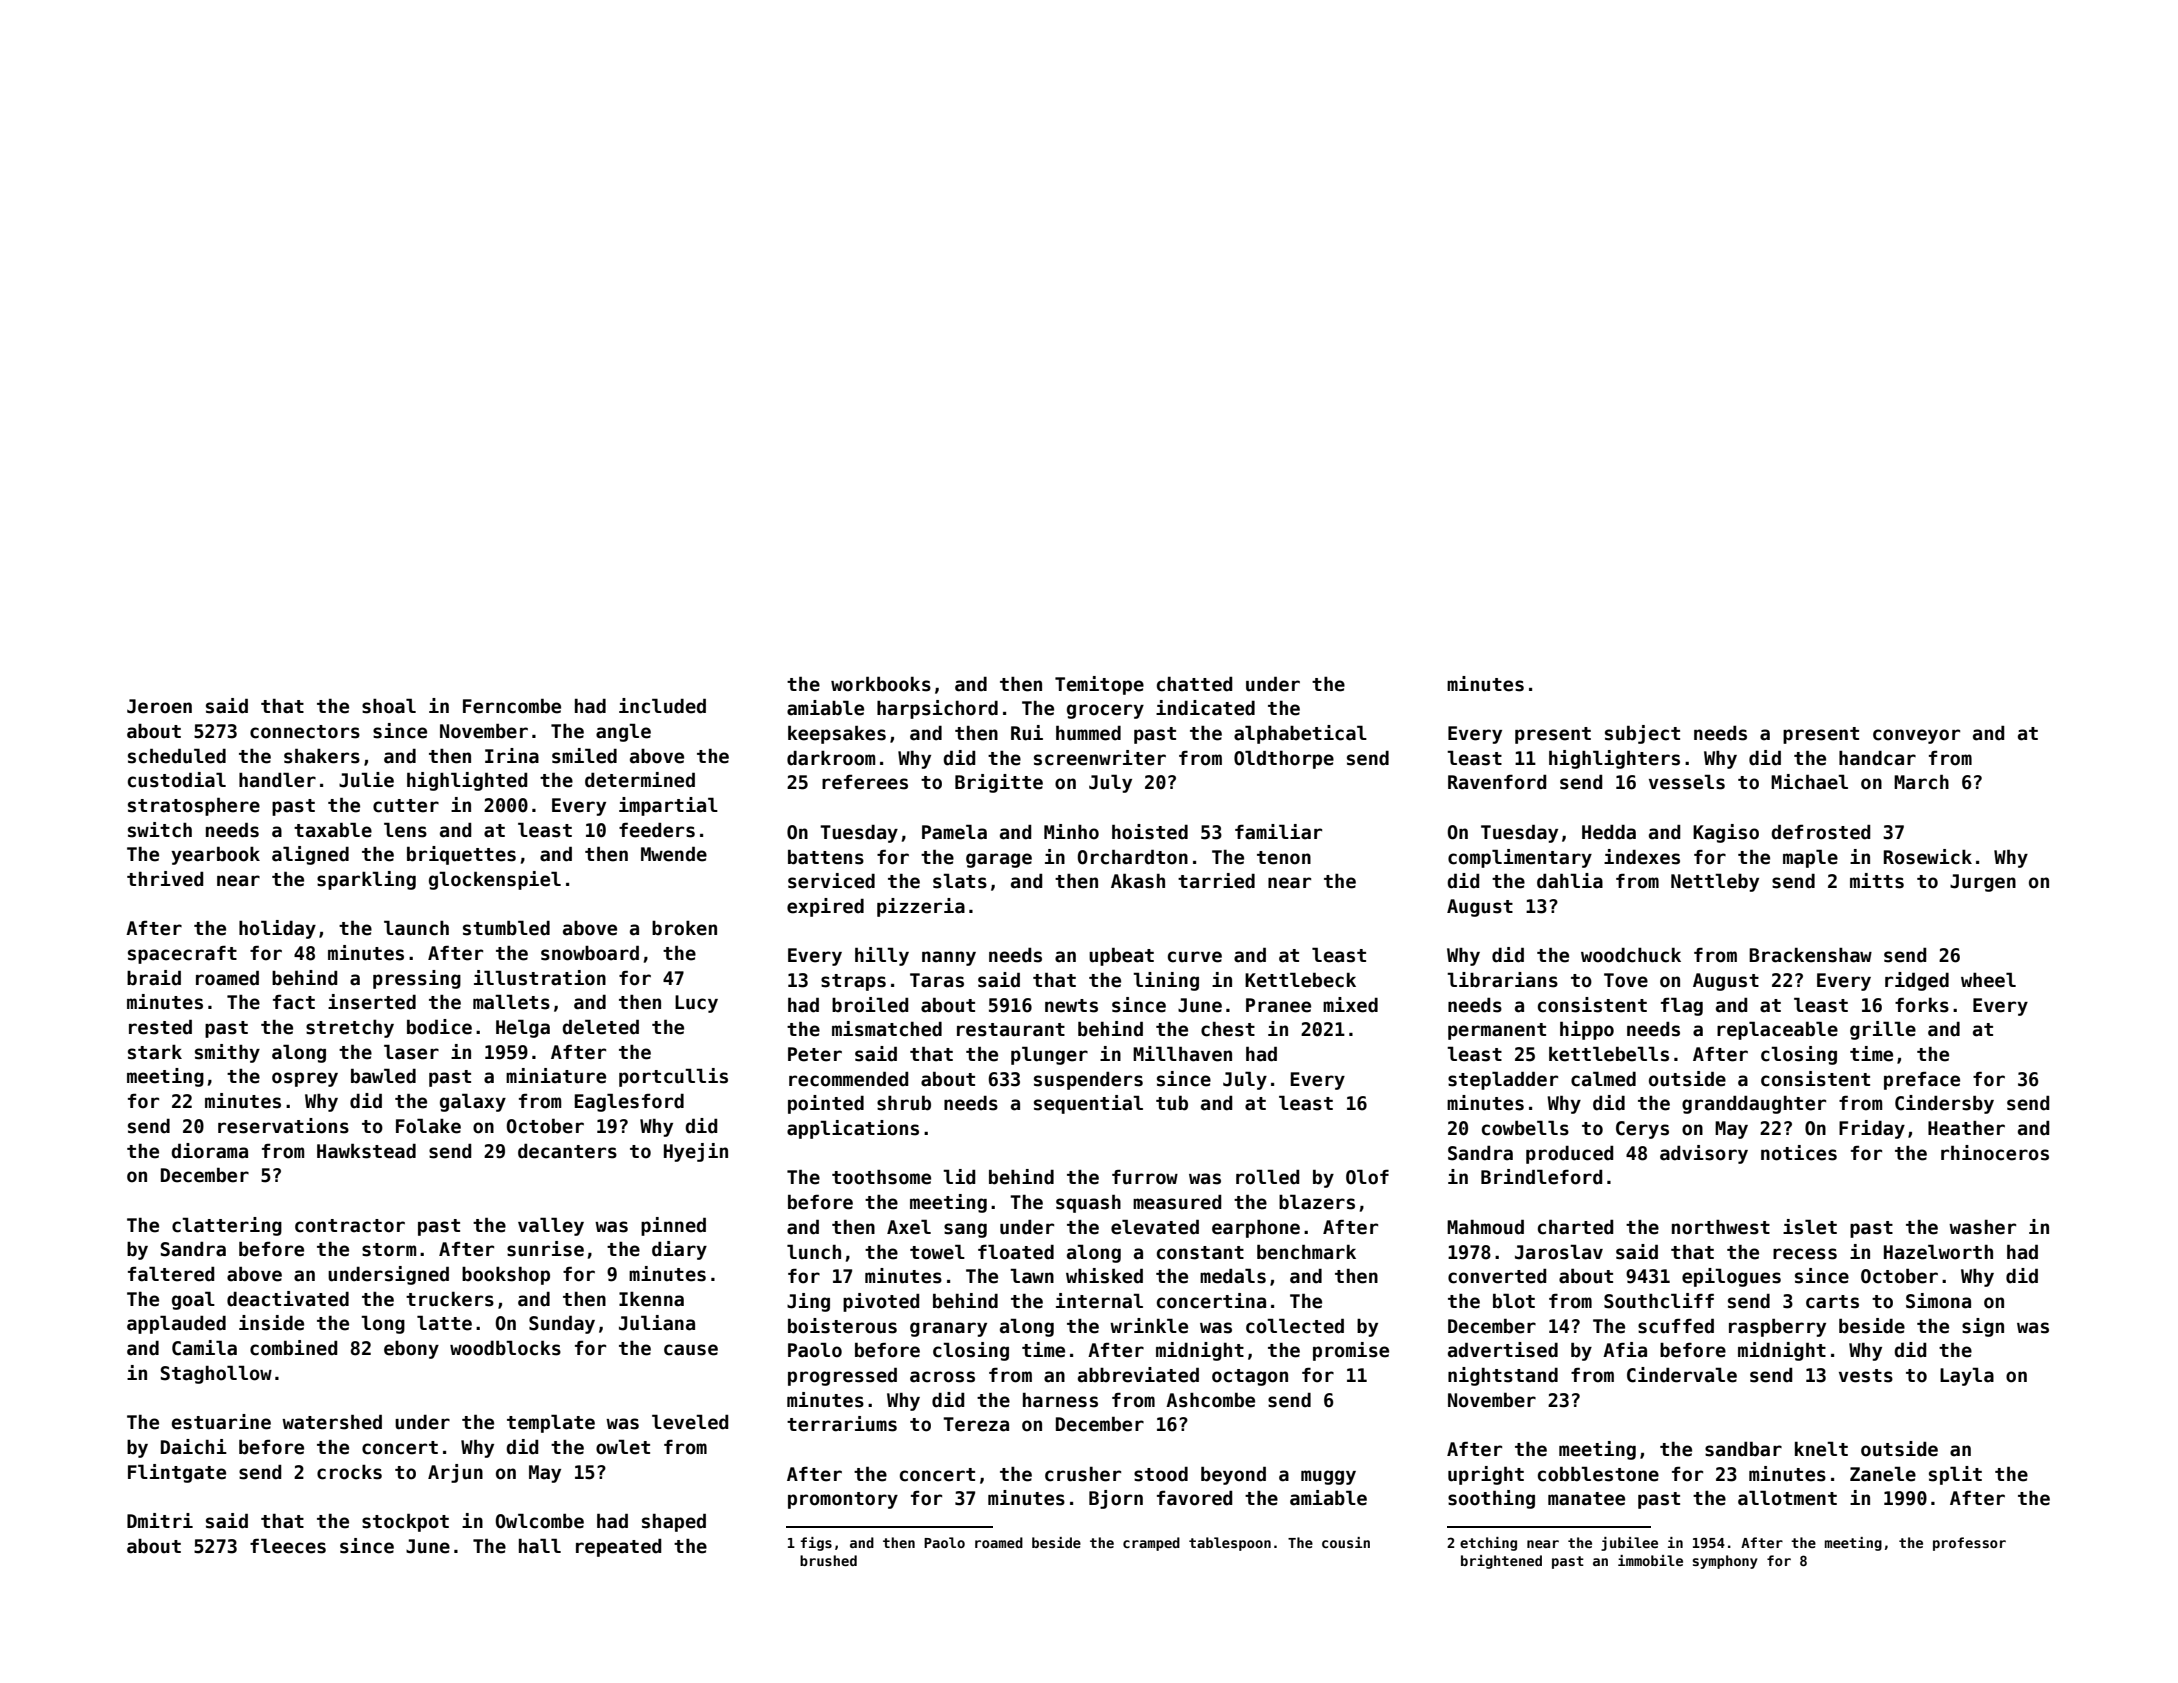 The image size is (2178, 1683). What do you see at coordinates (828, 1560) in the screenshot?
I see `brushed` at bounding box center [828, 1560].
